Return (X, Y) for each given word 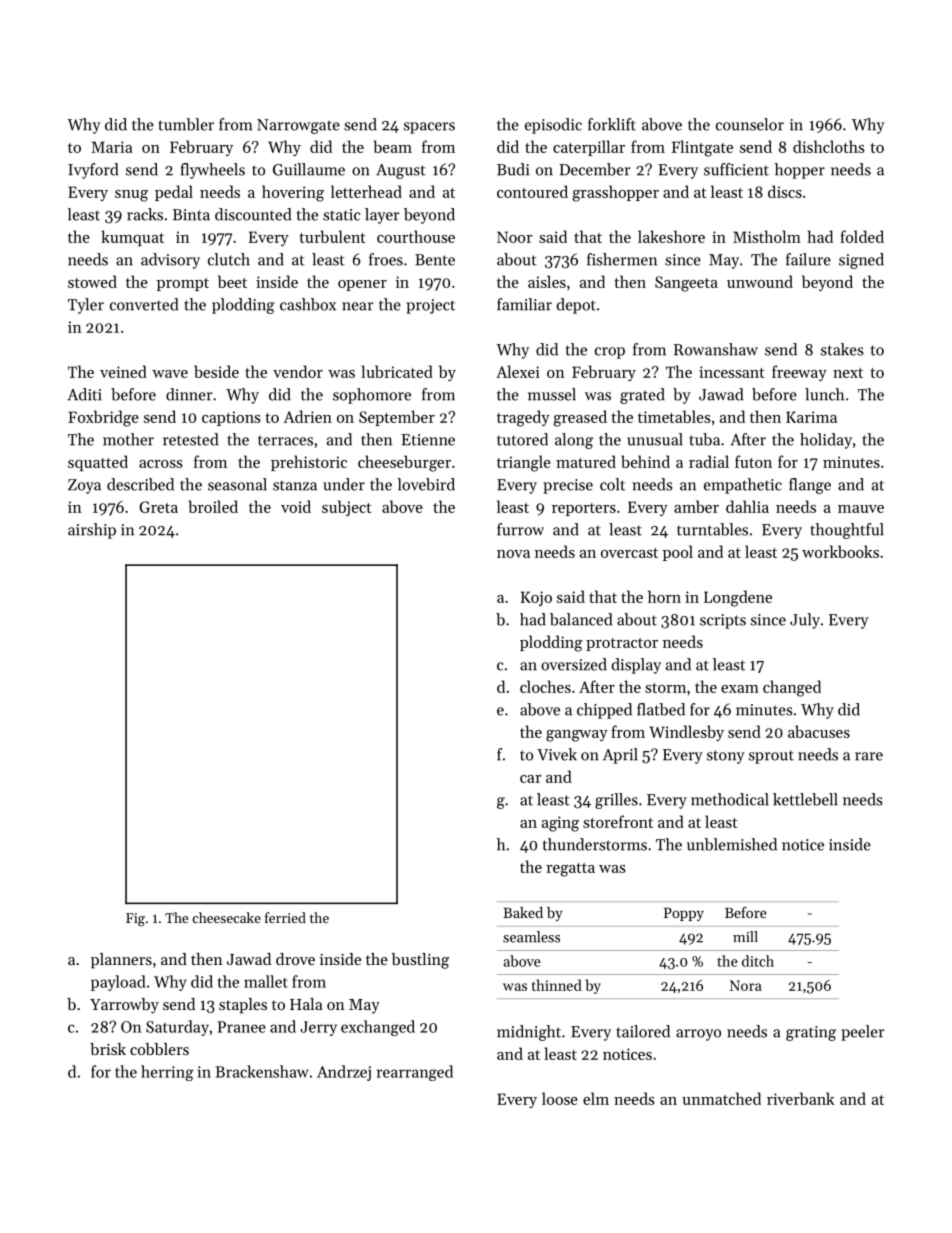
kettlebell (805, 799)
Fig (135, 920)
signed (861, 261)
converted (144, 304)
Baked (523, 912)
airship (92, 531)
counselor (750, 124)
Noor (514, 237)
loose (560, 1098)
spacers (429, 128)
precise (568, 486)
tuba (704, 439)
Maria (112, 147)
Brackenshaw (262, 1071)
